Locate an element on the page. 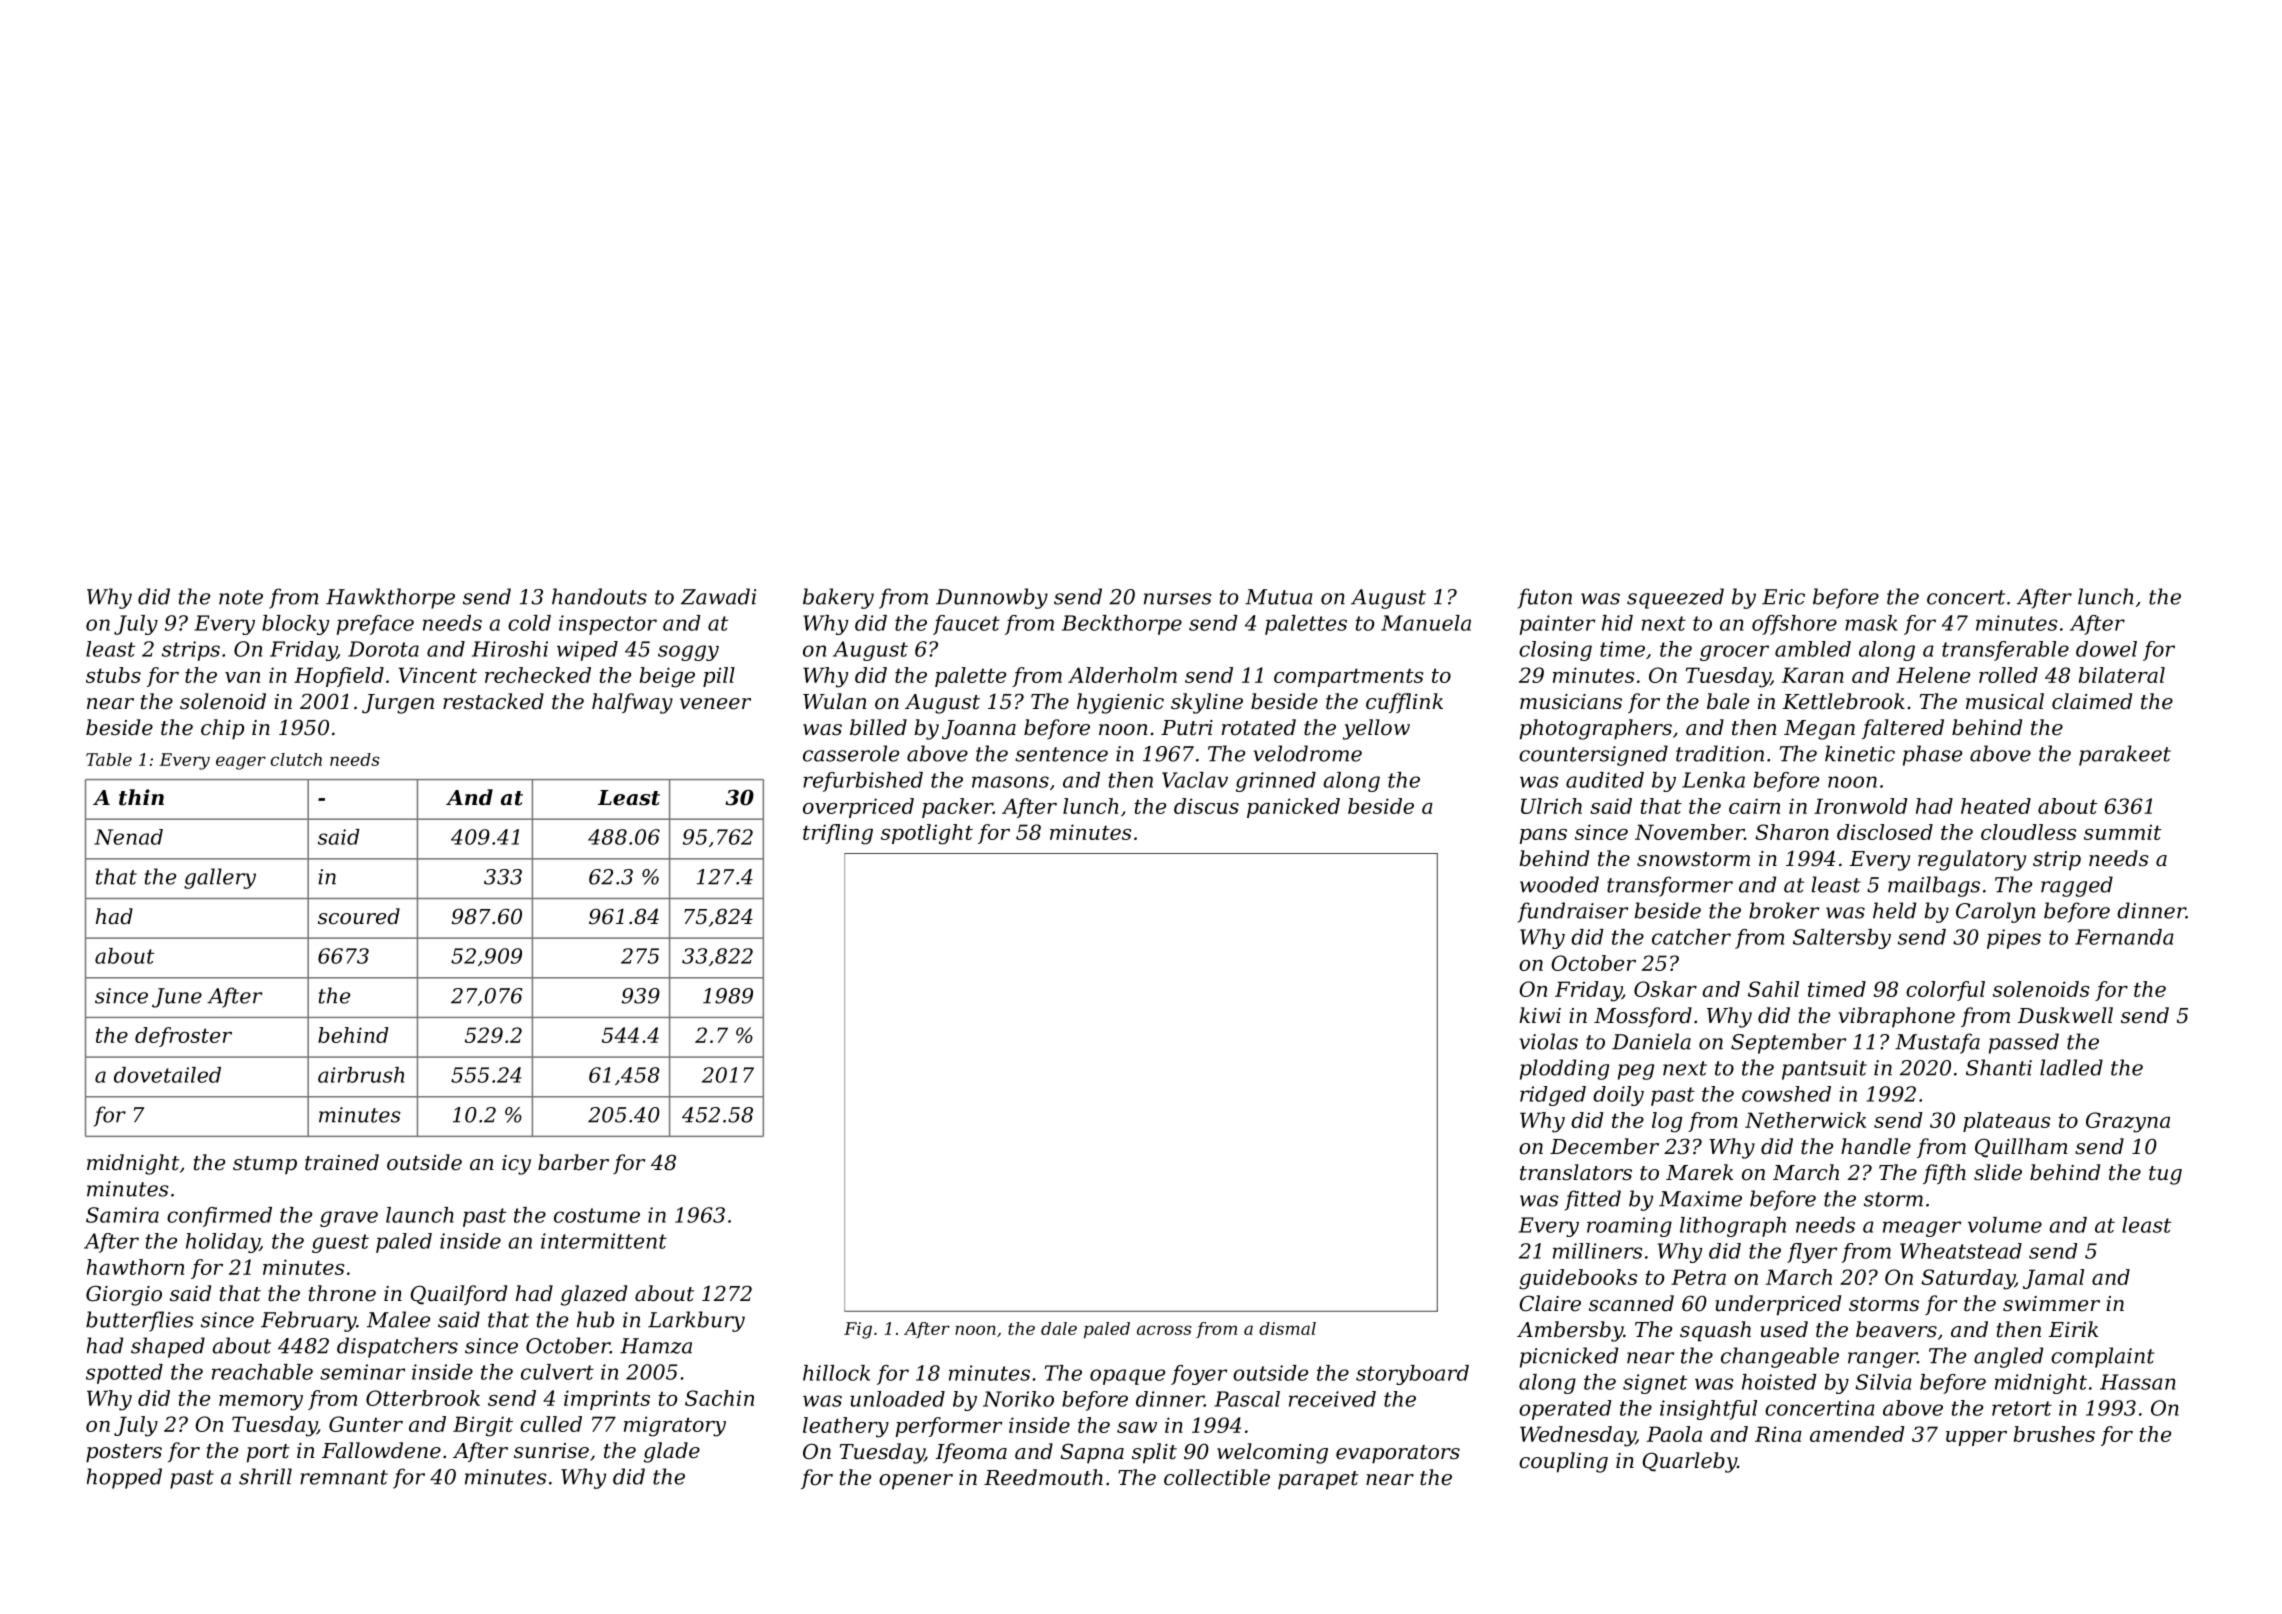  hopped is located at coordinates (124, 1478).
